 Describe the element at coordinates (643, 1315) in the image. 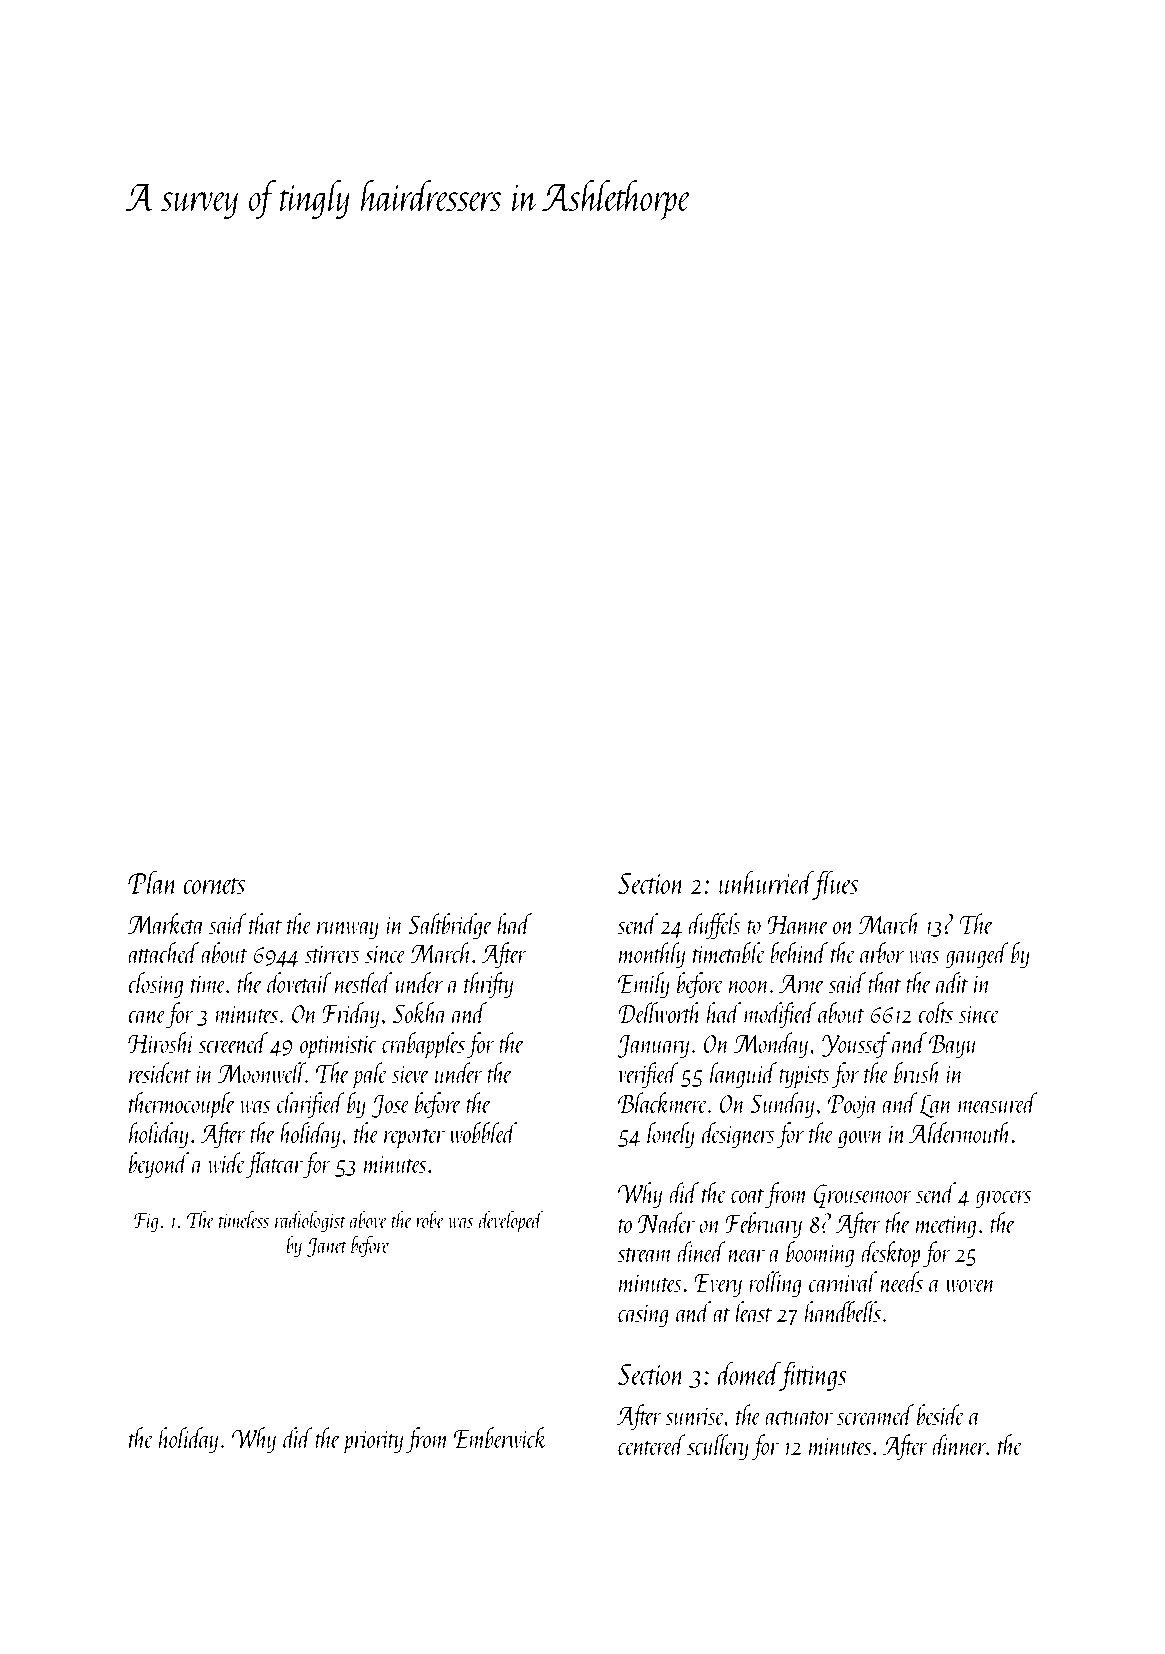

I see `casing` at that location.
